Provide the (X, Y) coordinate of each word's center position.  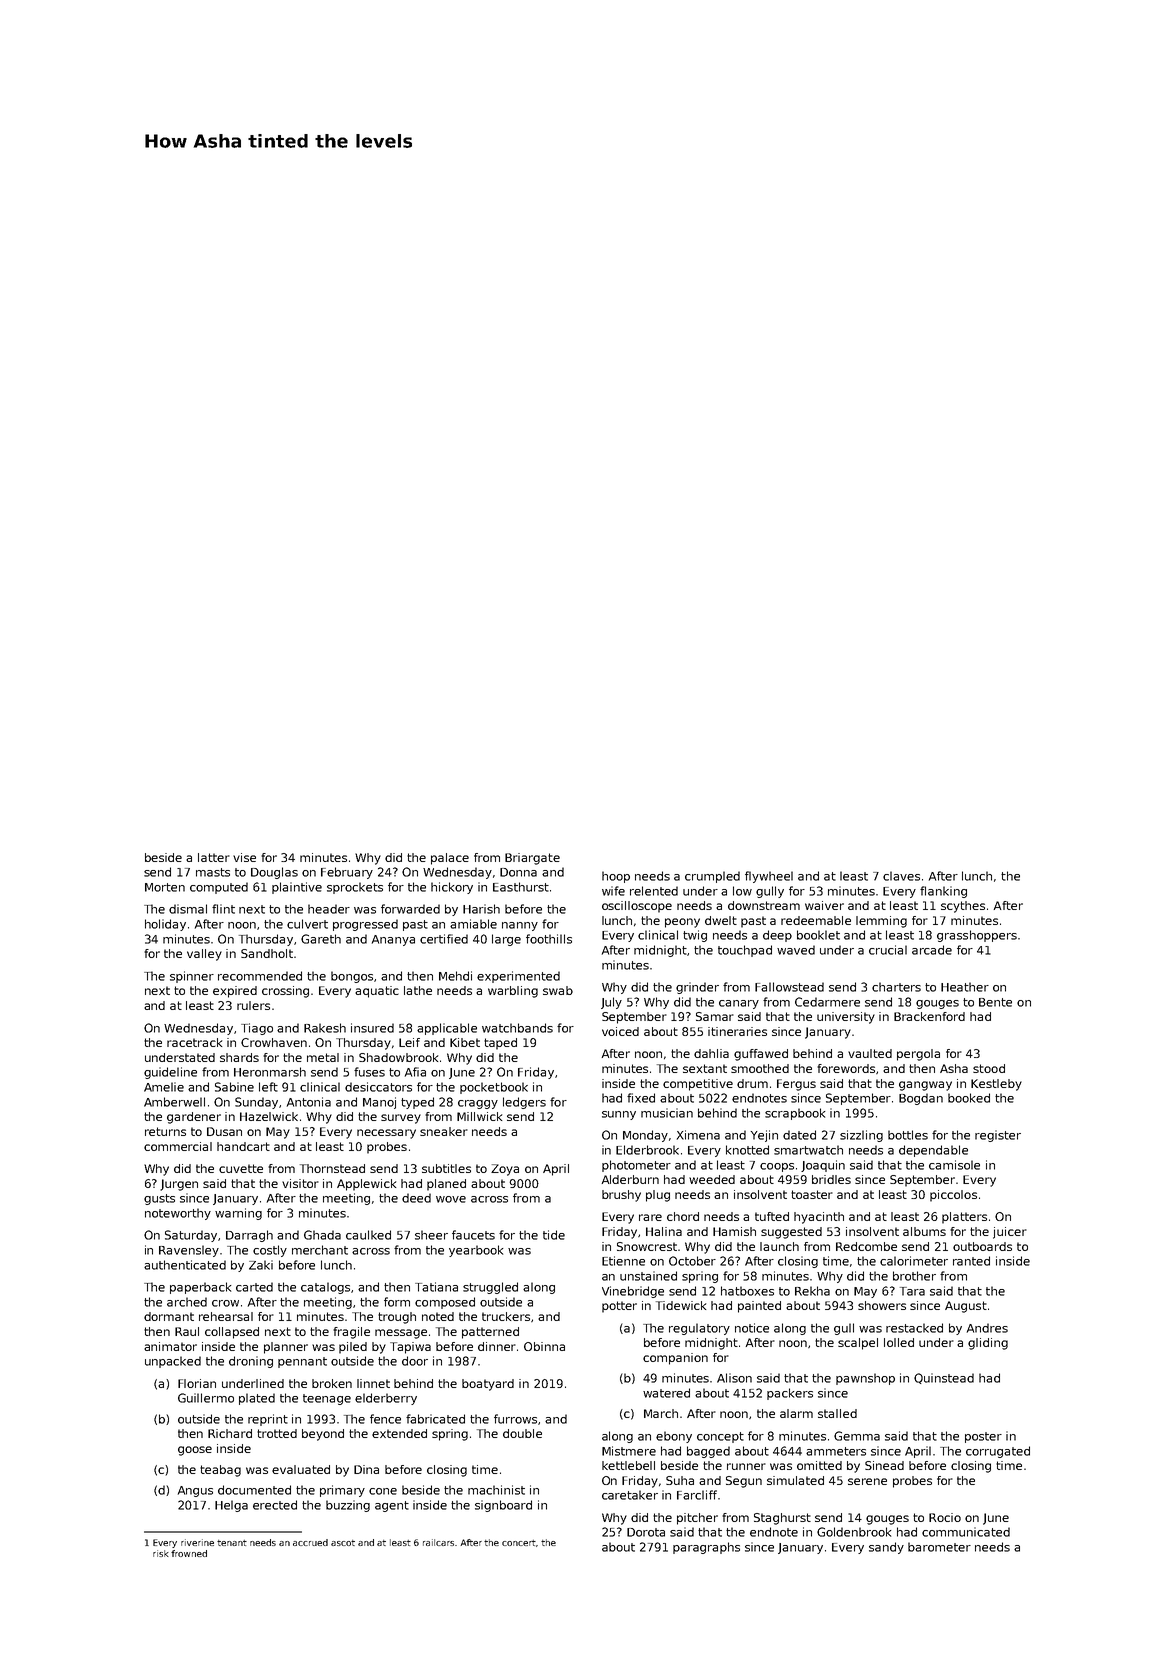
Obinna (544, 1346)
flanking (943, 892)
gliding (988, 1344)
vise (244, 857)
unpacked (173, 1362)
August (966, 1307)
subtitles (446, 1168)
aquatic (377, 992)
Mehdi (455, 976)
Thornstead (332, 1168)
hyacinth (819, 1218)
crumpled (712, 877)
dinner (497, 1346)
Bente (995, 1002)
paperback (200, 1288)
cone (383, 1491)
